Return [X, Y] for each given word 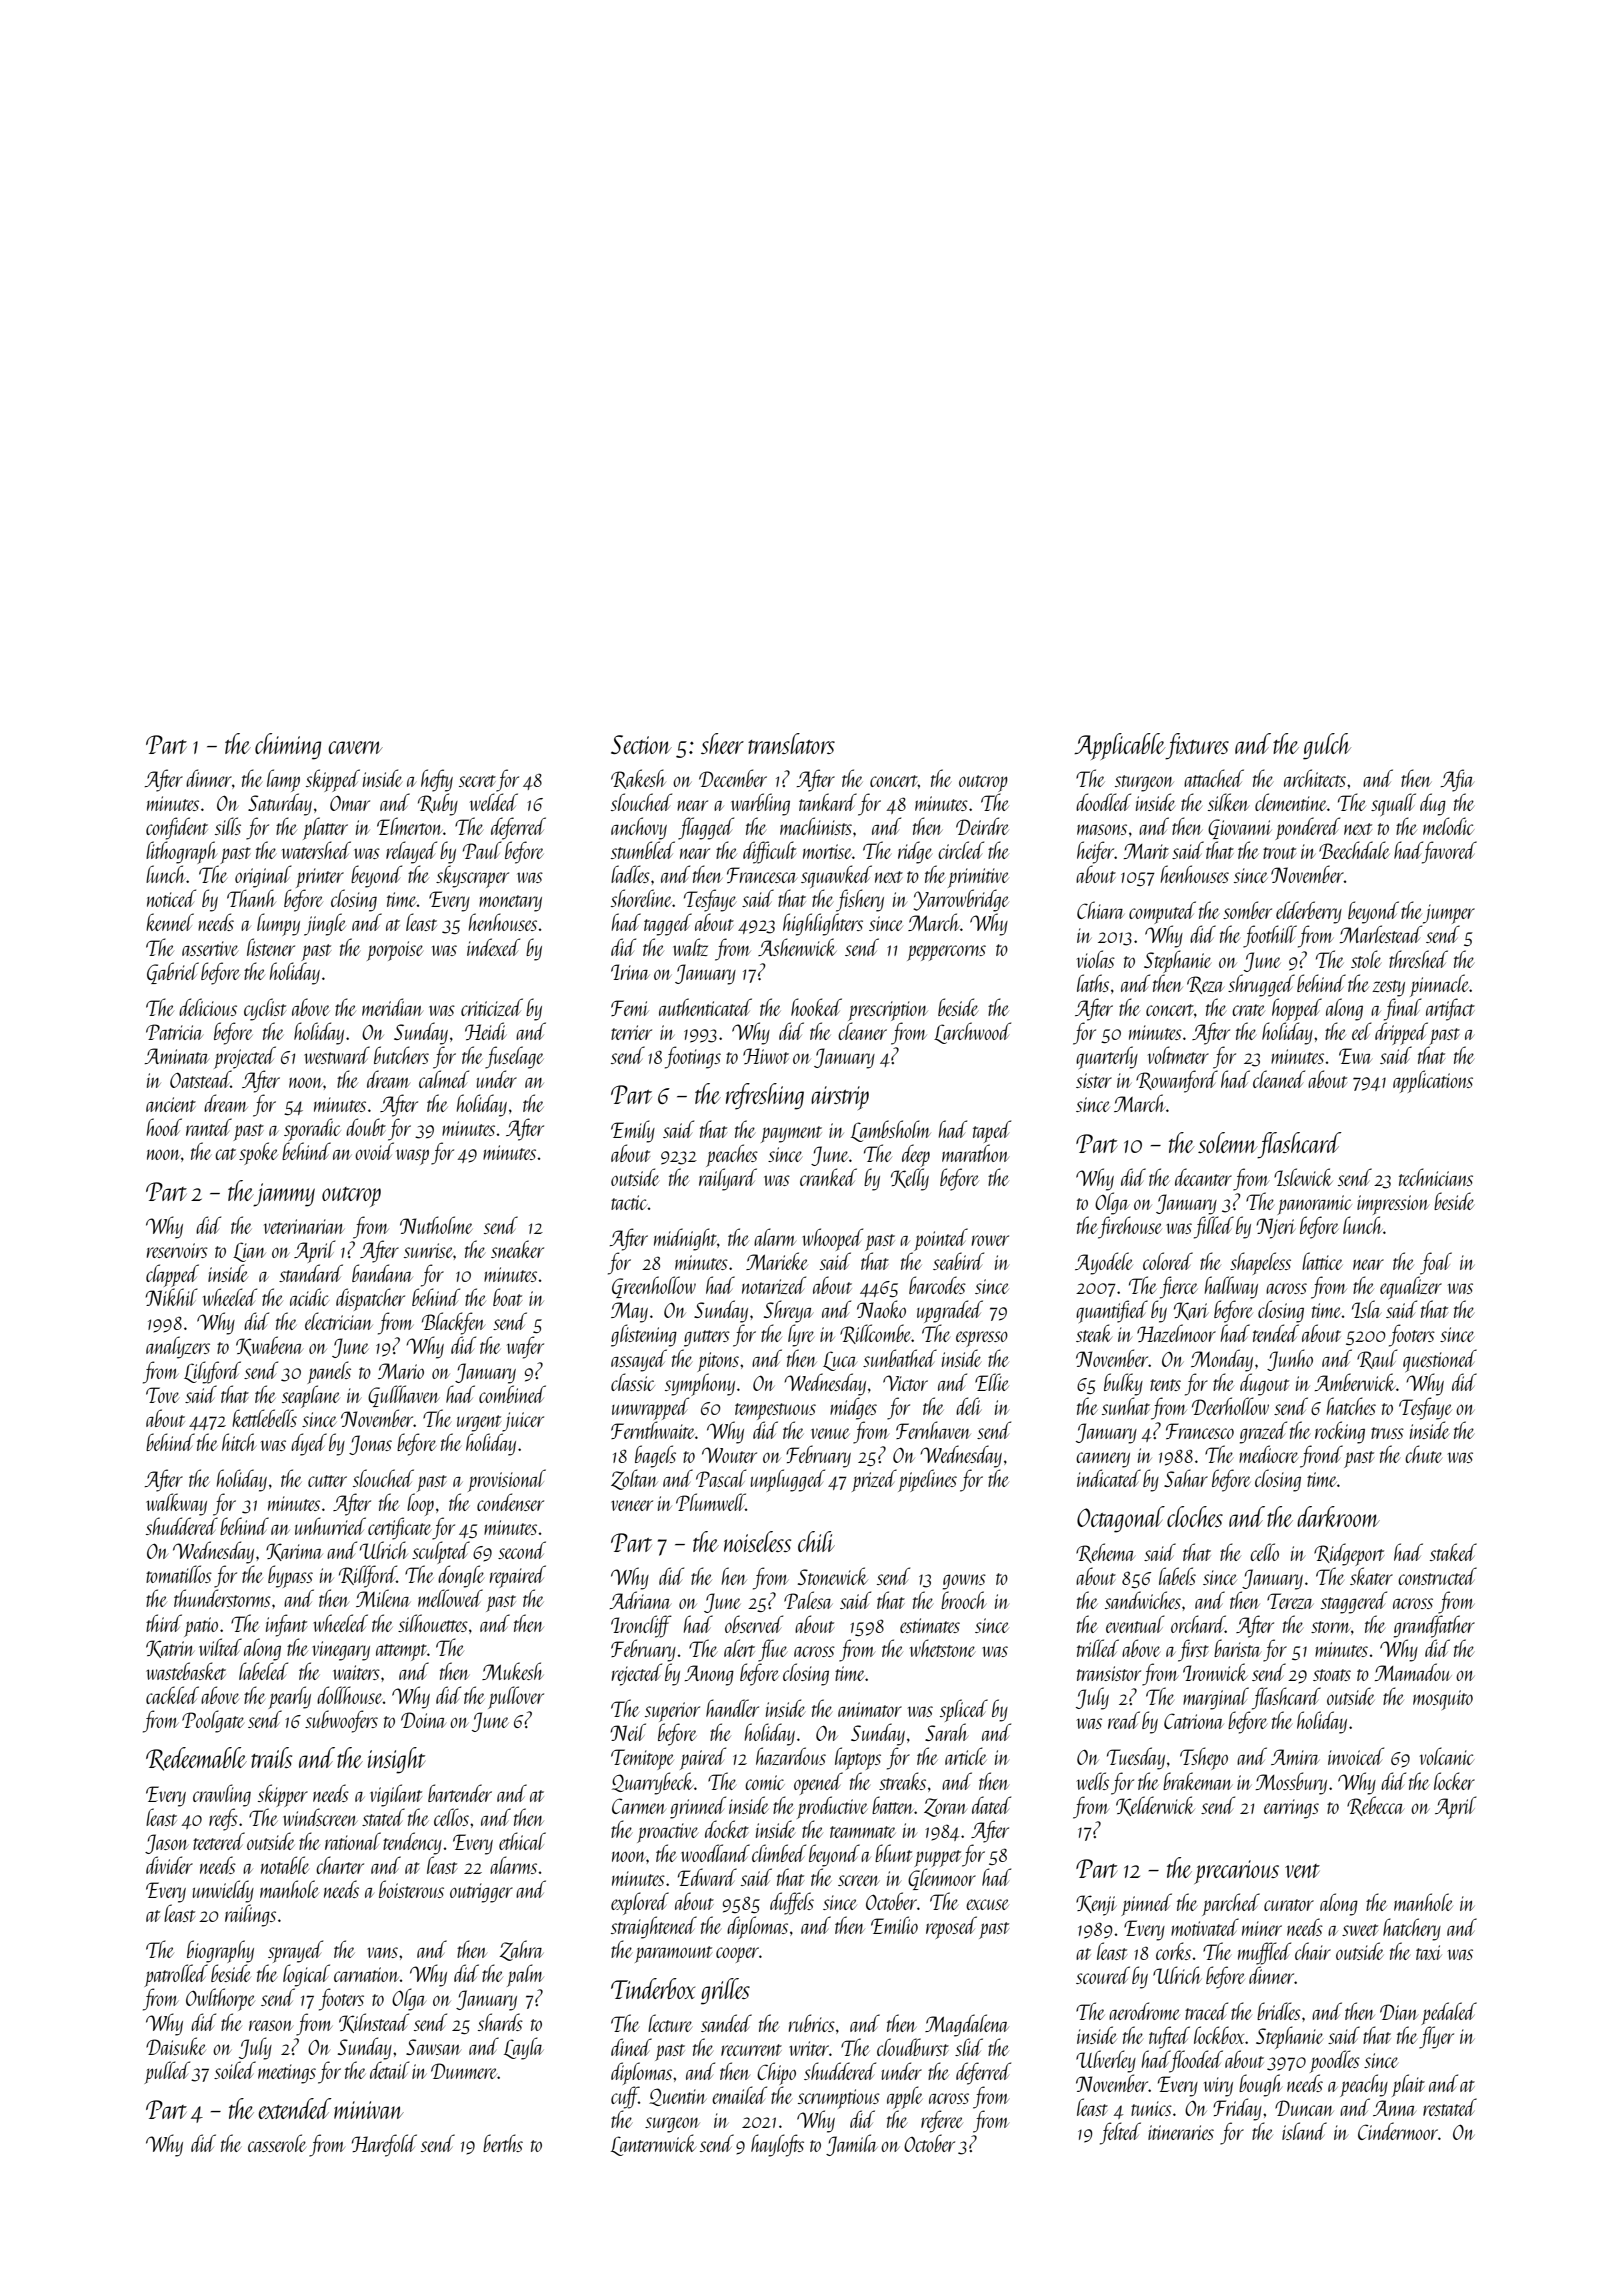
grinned [698, 1807]
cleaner [862, 1031]
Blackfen [453, 1323]
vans [382, 1952]
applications [1433, 1081]
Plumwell [711, 1502]
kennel [170, 922]
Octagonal [1121, 1519]
